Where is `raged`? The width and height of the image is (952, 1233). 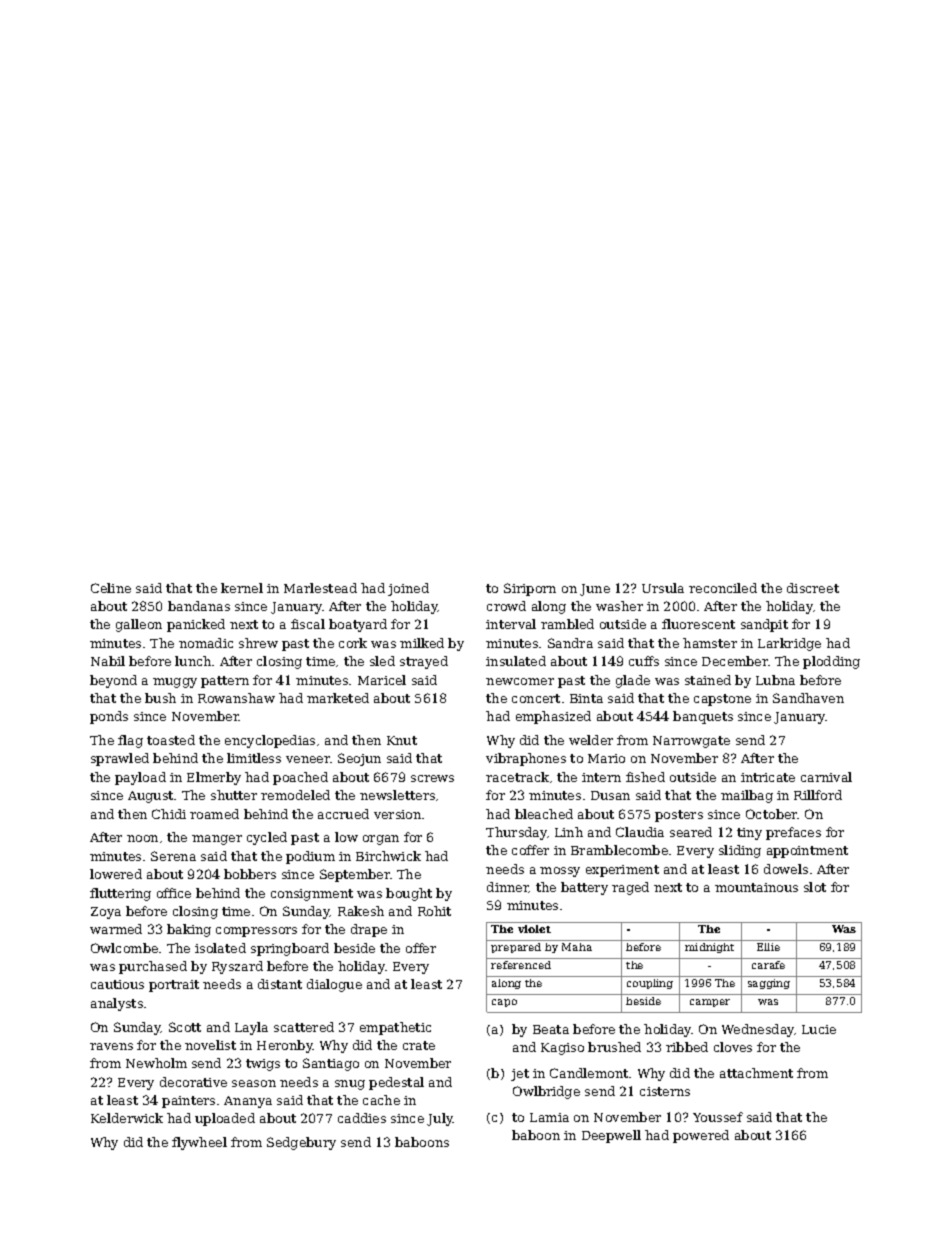 raged is located at coordinates (630, 888).
